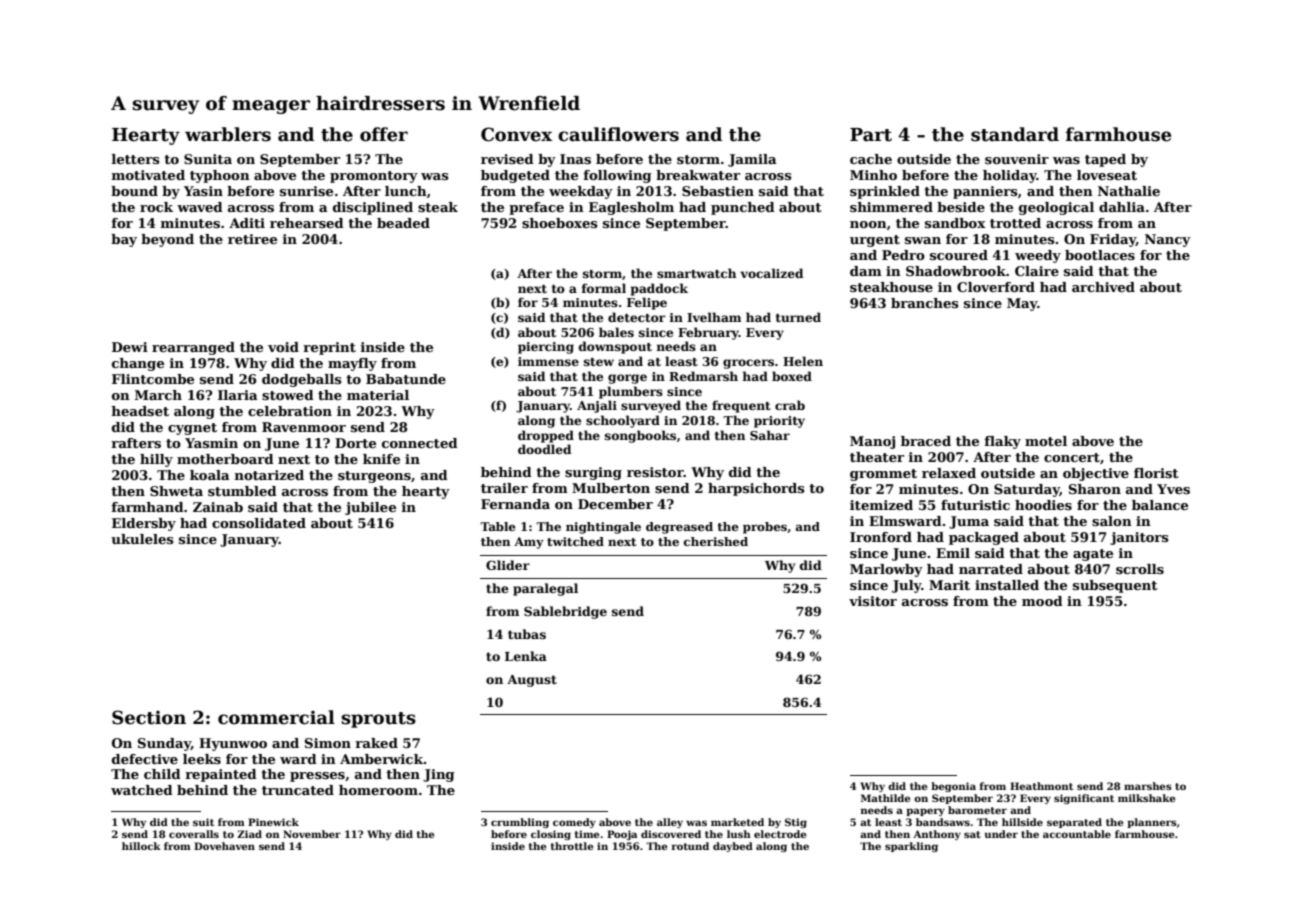 Image resolution: width=1308 pixels, height=924 pixels. I want to click on ukuleles, so click(142, 539).
